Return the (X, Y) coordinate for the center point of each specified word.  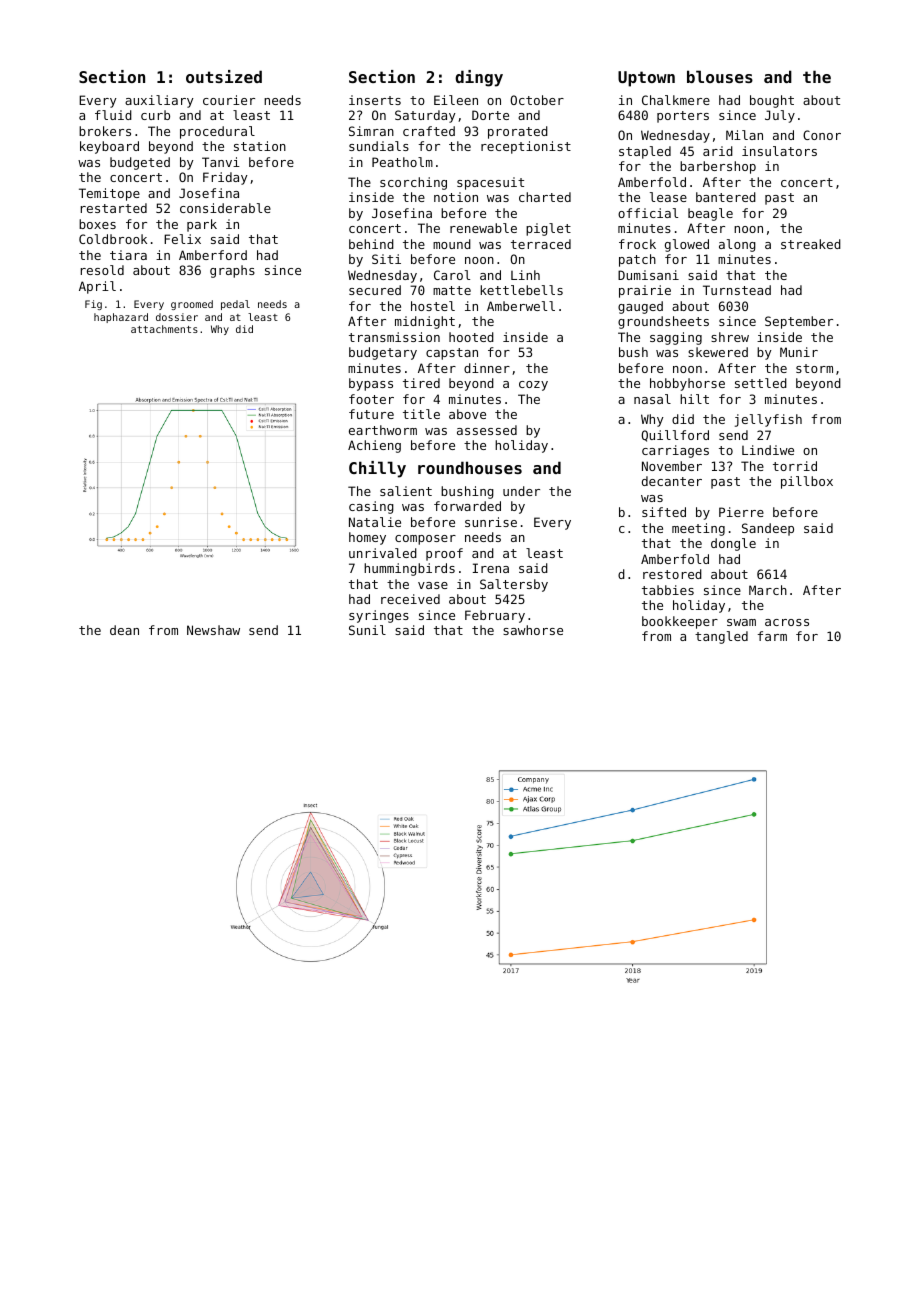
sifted (664, 512)
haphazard (121, 318)
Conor (822, 135)
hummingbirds (409, 569)
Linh (525, 275)
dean (124, 630)
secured (375, 290)
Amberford (213, 255)
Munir (799, 352)
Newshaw (213, 630)
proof (444, 554)
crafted (429, 131)
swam (741, 622)
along (737, 245)
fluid (113, 115)
